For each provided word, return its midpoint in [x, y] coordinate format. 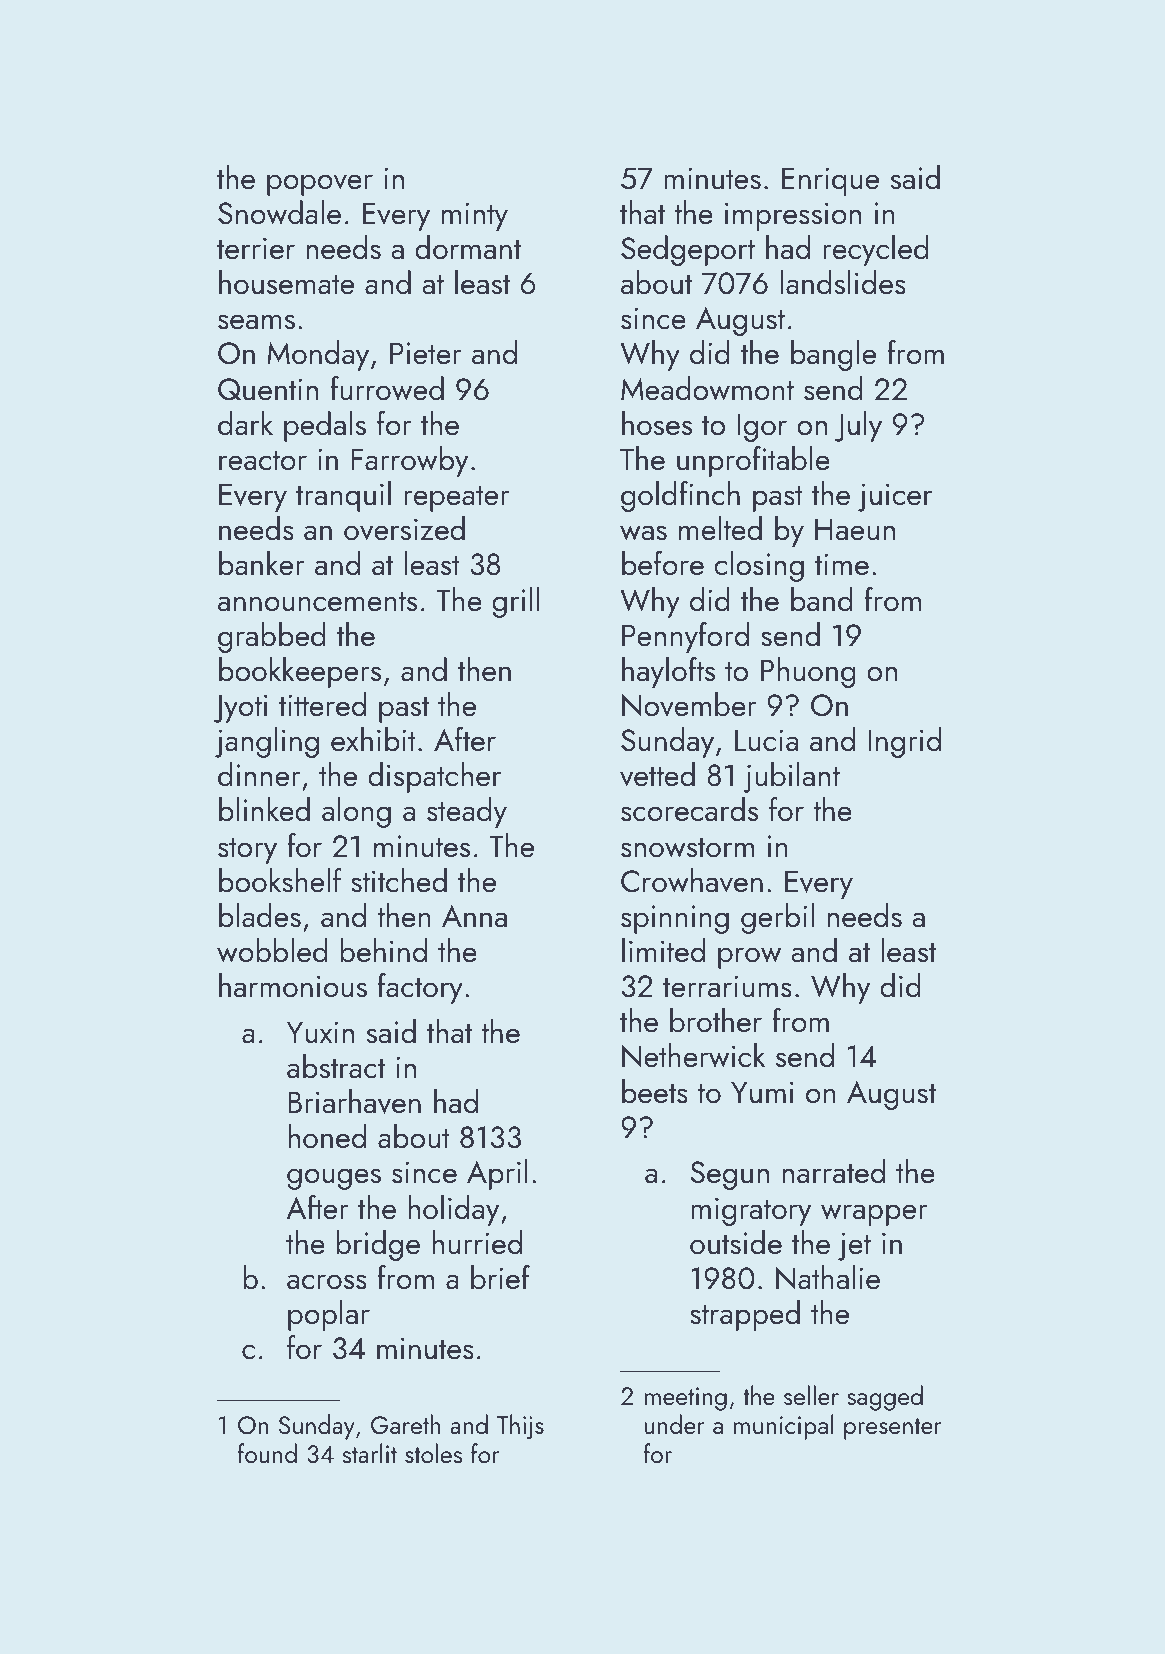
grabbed [272, 637]
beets [655, 1091]
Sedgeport [688, 250]
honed [327, 1136]
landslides [843, 282]
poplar [329, 1315]
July [858, 426]
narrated [833, 1171]
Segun [729, 1175]
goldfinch [680, 496]
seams [256, 322]
